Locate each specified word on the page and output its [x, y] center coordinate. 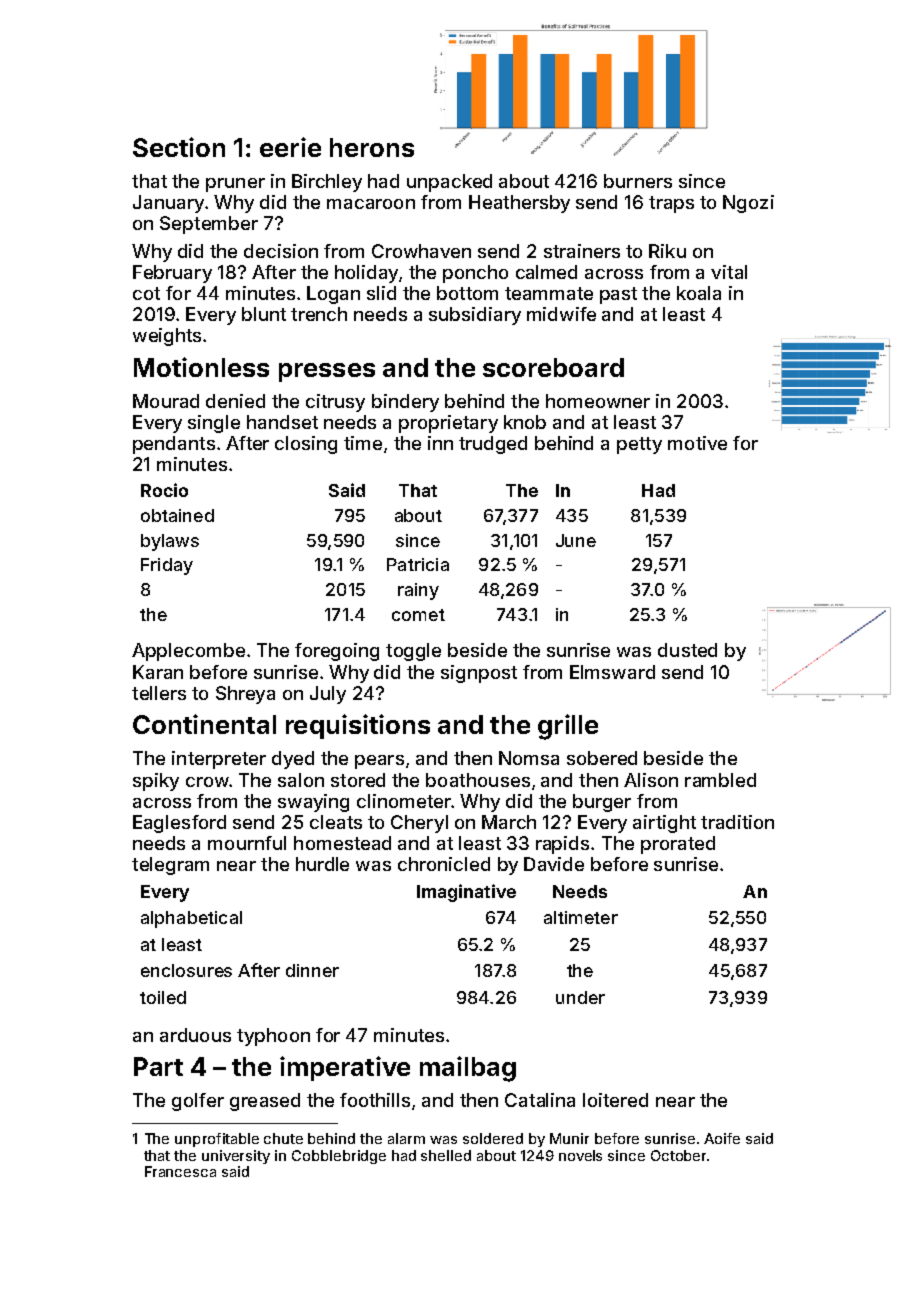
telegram [170, 866]
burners [638, 181]
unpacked [449, 183]
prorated [678, 845]
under [580, 997]
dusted [687, 650]
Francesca [180, 1171]
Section [179, 147]
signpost [479, 674]
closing [306, 445]
